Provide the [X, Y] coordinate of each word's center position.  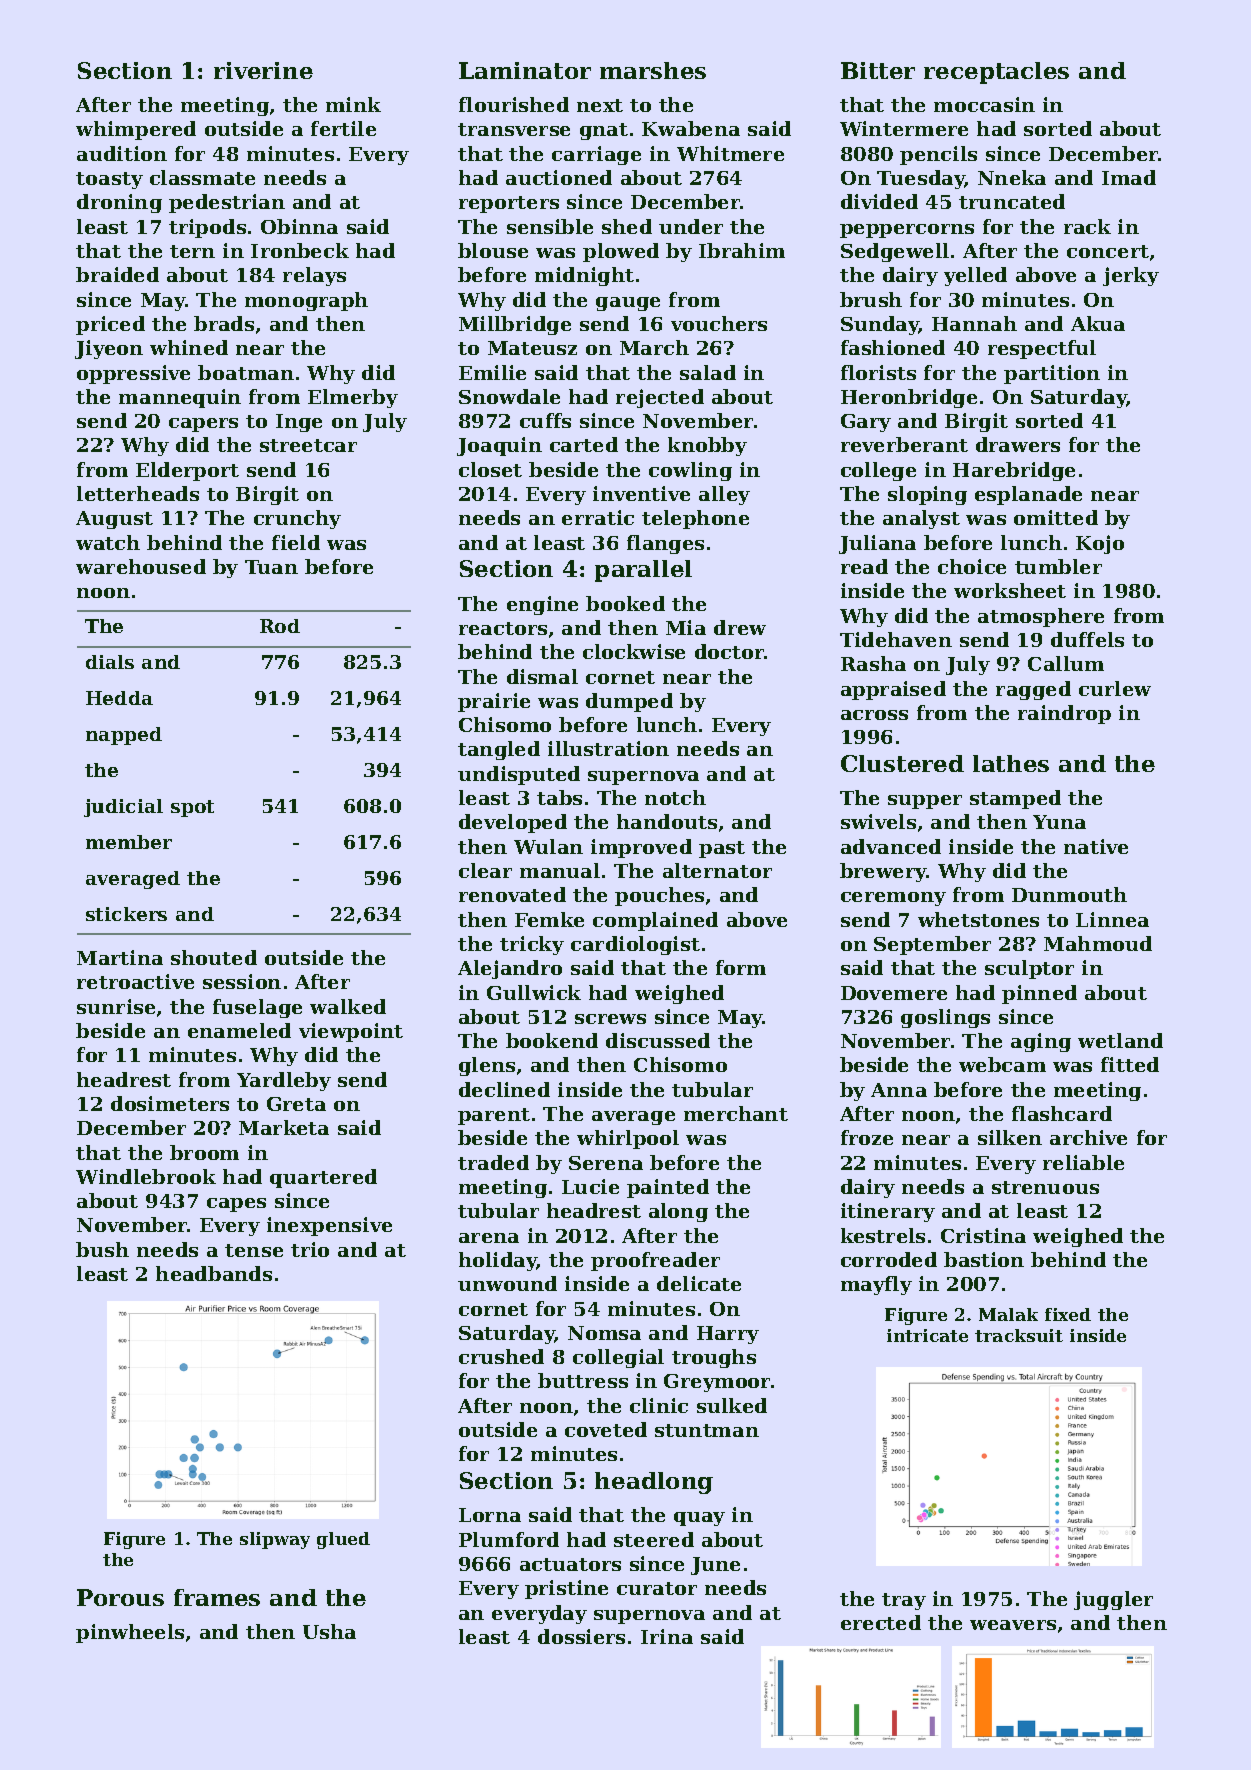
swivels [878, 821]
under [691, 226]
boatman [246, 372]
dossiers [581, 1636]
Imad [1129, 177]
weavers [1013, 1625]
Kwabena [691, 128]
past [722, 849]
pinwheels [130, 1633]
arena [489, 1238]
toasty [109, 180]
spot [192, 808]
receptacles [996, 73]
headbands [214, 1273]
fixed [1068, 1314]
